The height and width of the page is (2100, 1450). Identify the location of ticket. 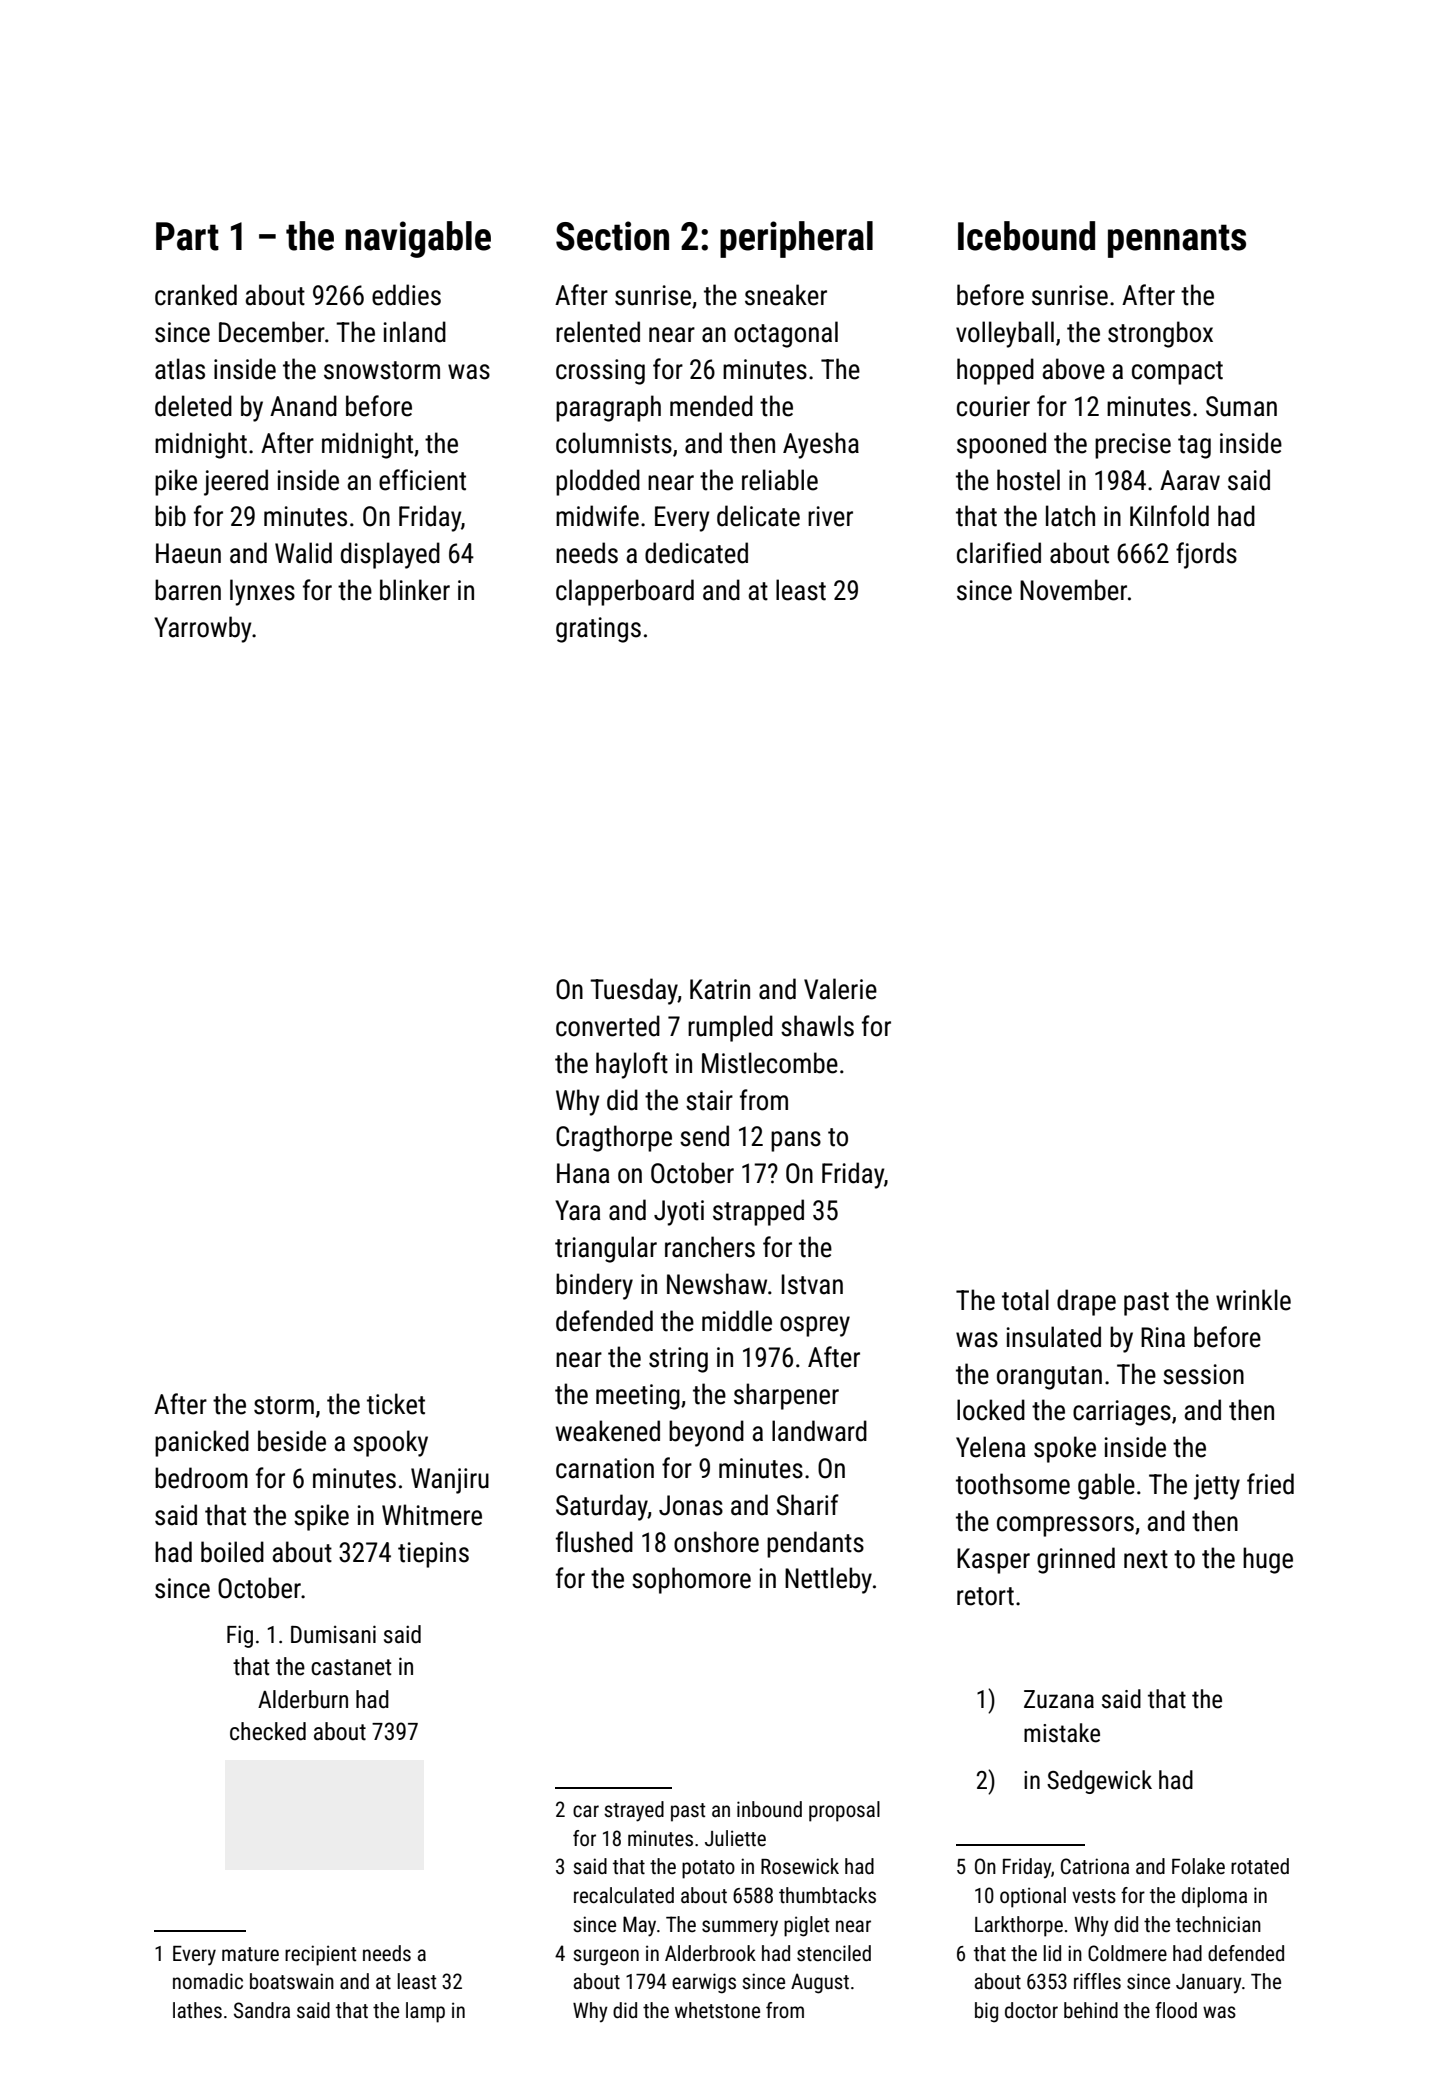
(396, 1404).
